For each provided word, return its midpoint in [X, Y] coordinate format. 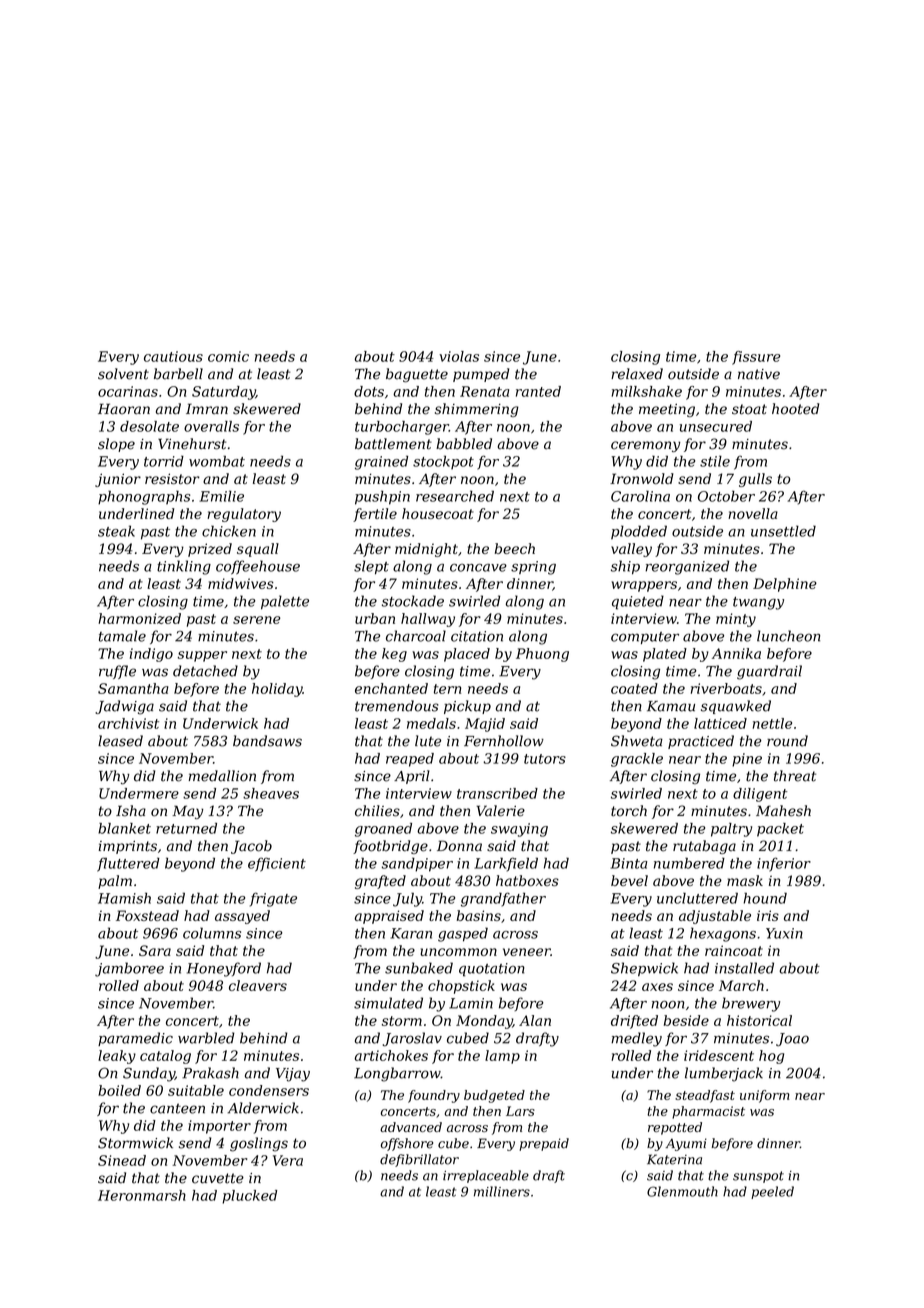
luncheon [788, 636]
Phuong [542, 655]
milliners [502, 1191]
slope [116, 445]
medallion [222, 776]
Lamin [471, 1003]
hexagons [723, 934]
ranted [538, 391]
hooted [795, 409]
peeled [772, 1192]
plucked [249, 1197]
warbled [206, 1038]
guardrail [769, 672]
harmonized [139, 618]
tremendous [397, 706]
